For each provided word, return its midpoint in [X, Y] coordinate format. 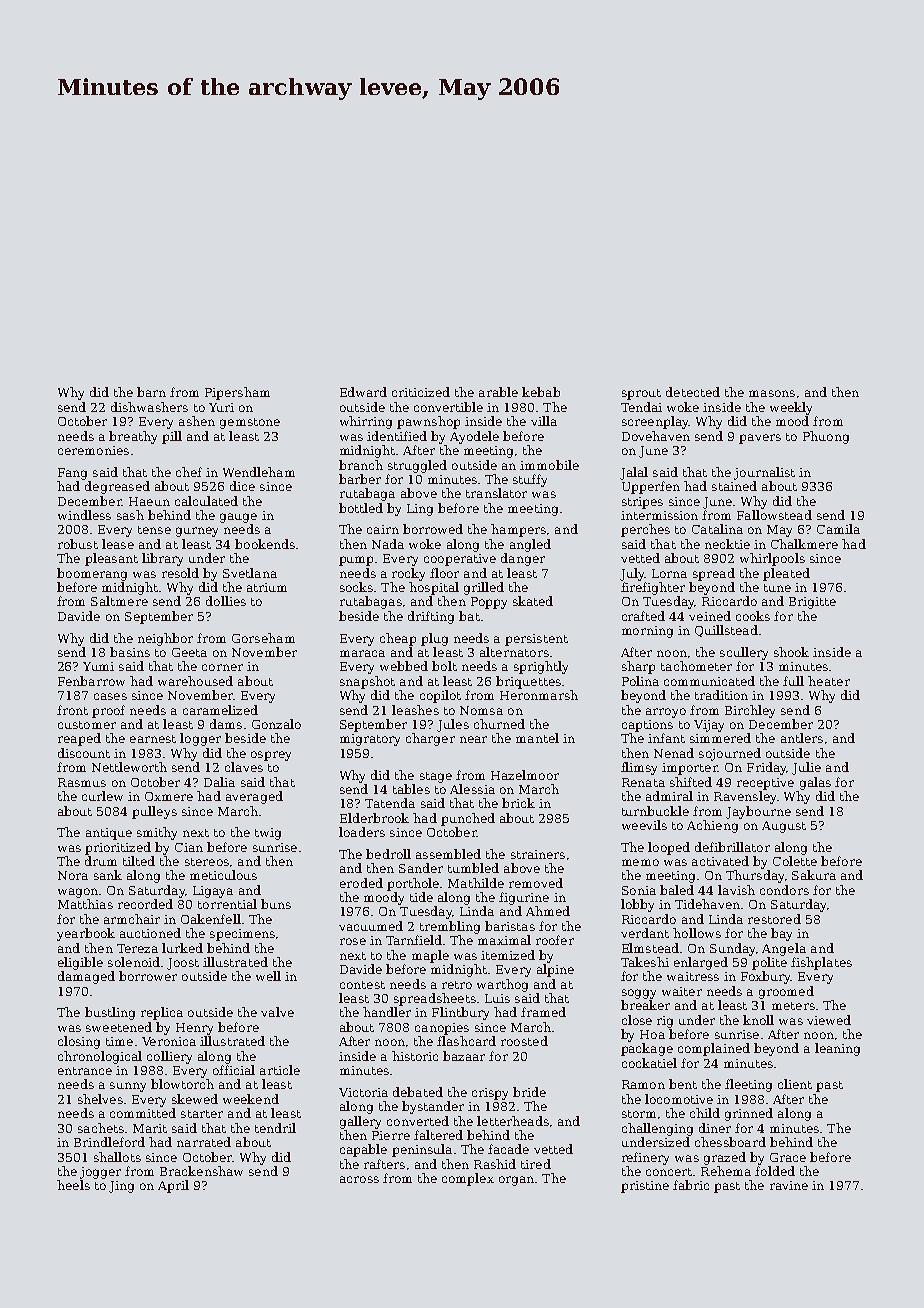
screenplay [655, 422]
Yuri [221, 407]
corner [222, 667]
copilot [440, 696]
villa [544, 421]
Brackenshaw [201, 1171]
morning [647, 632]
